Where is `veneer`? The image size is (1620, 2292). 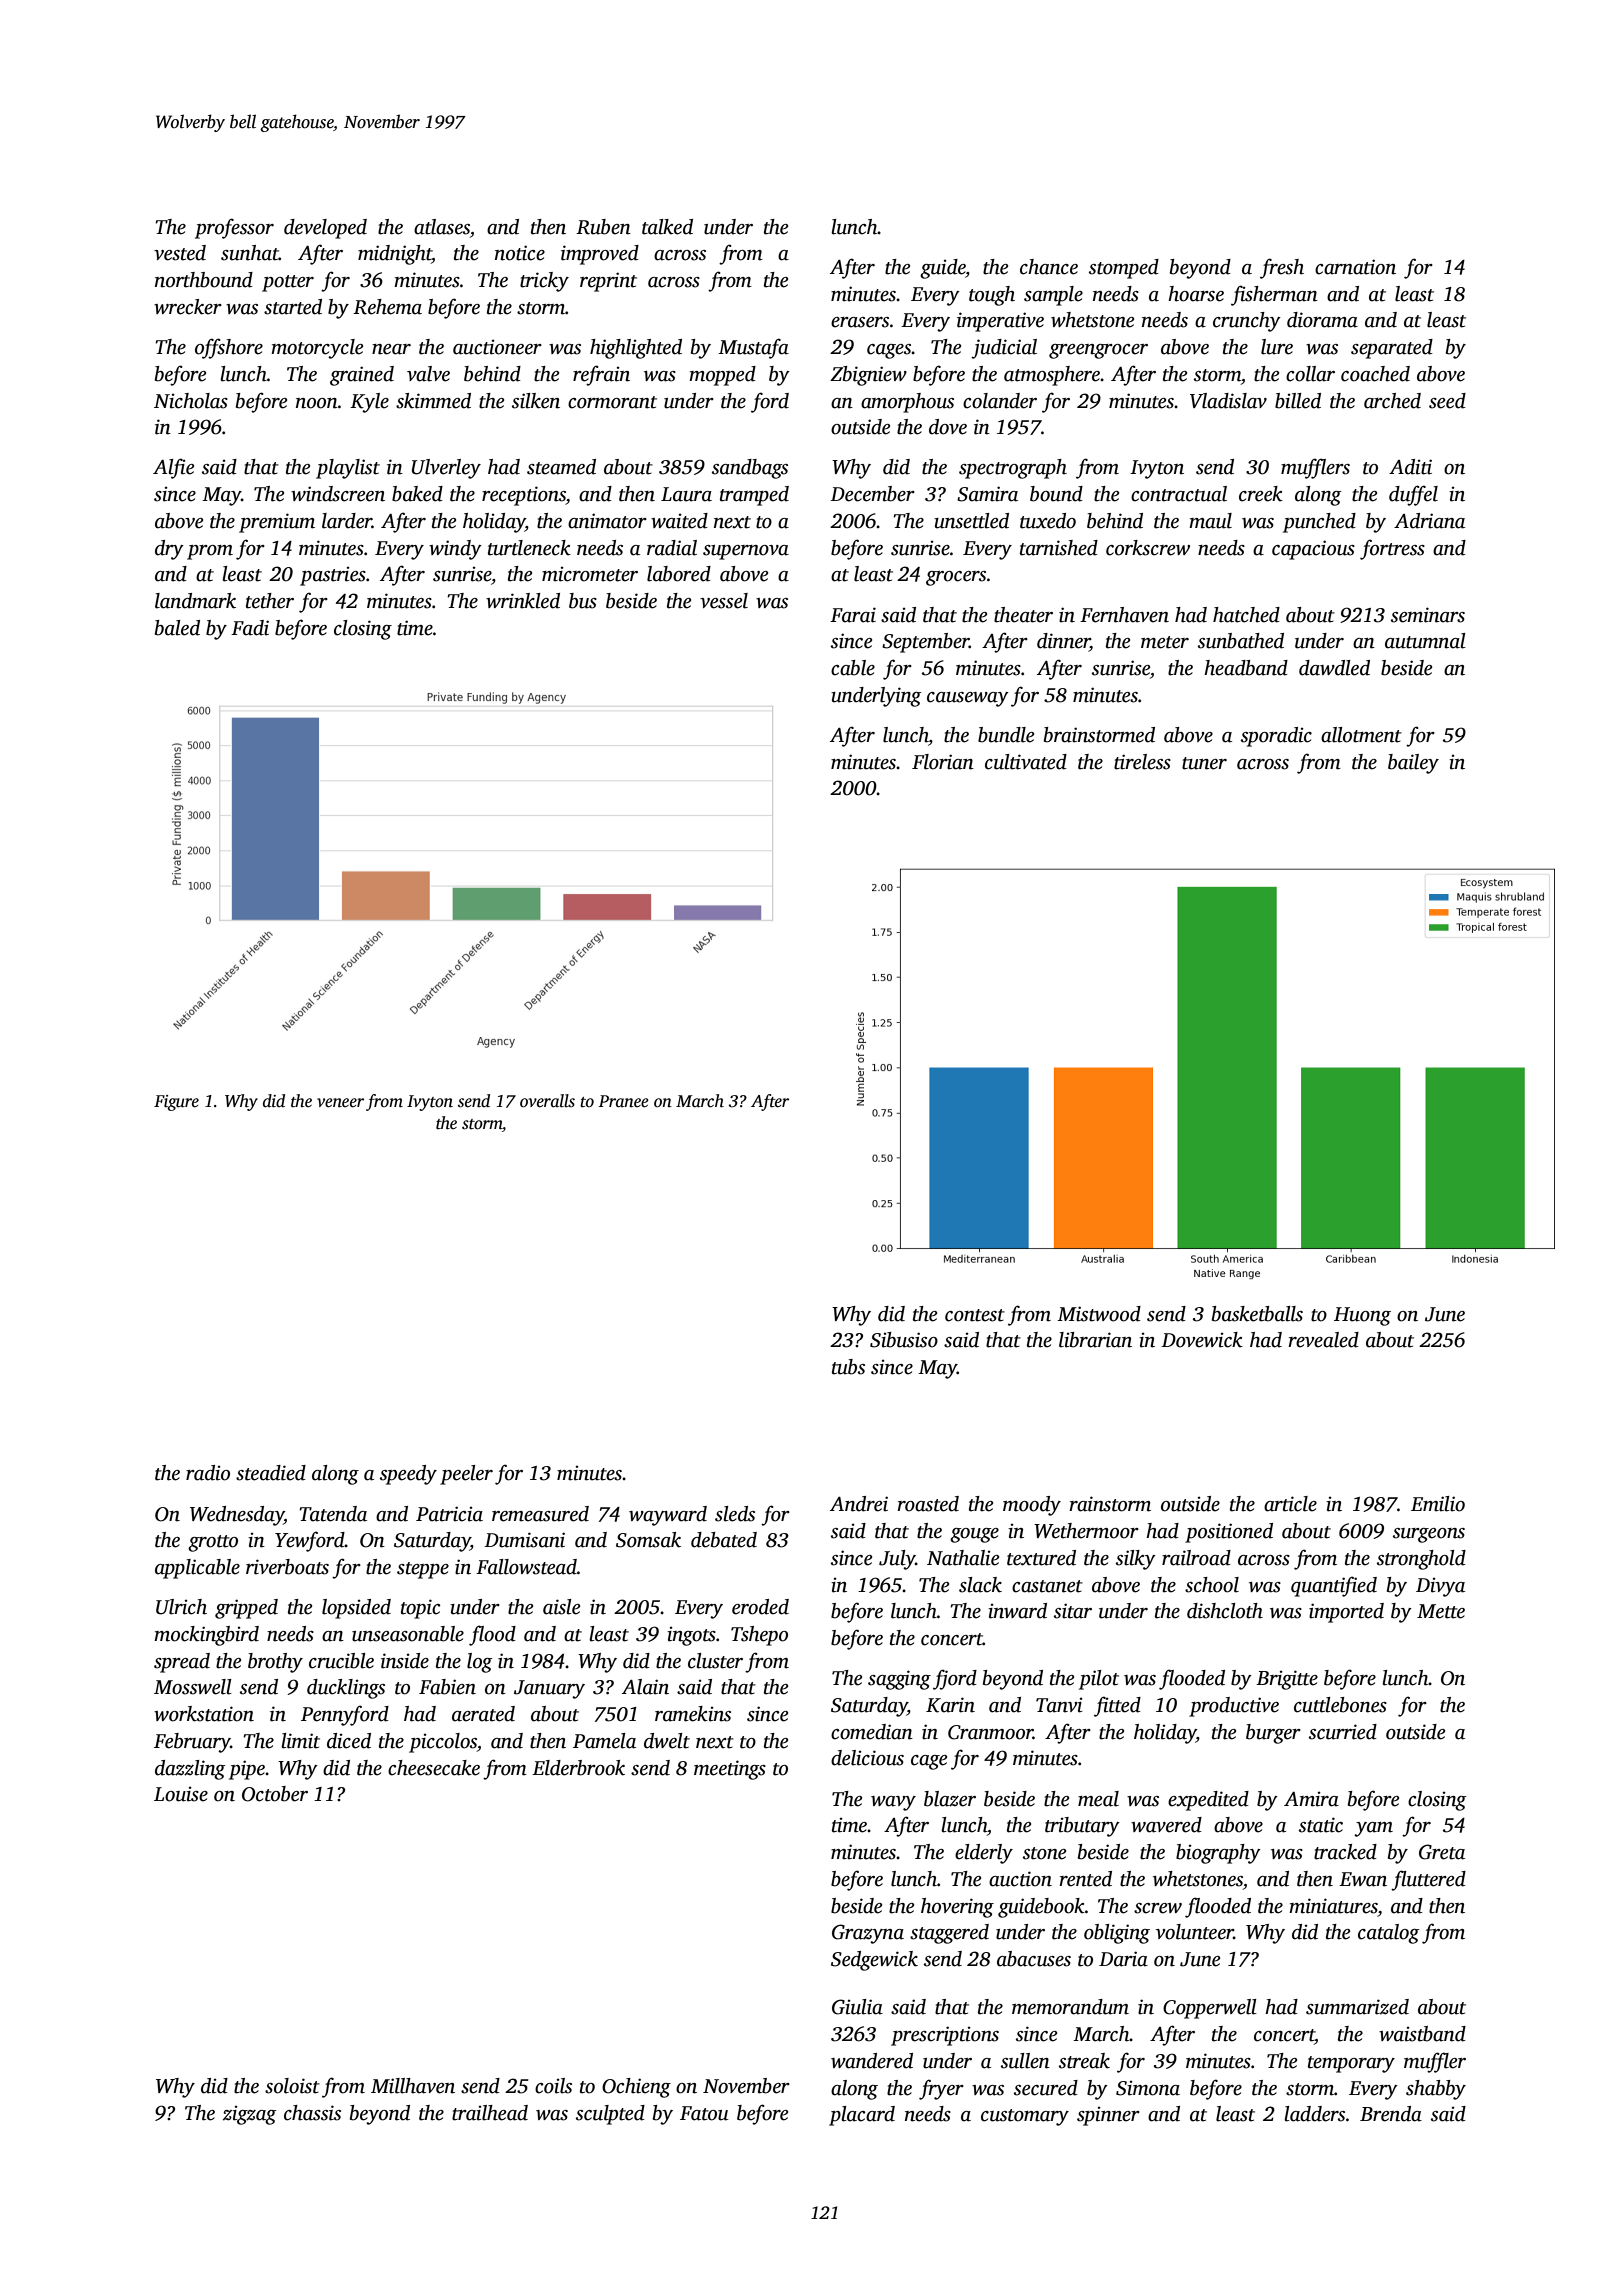 veneer is located at coordinates (340, 1103).
